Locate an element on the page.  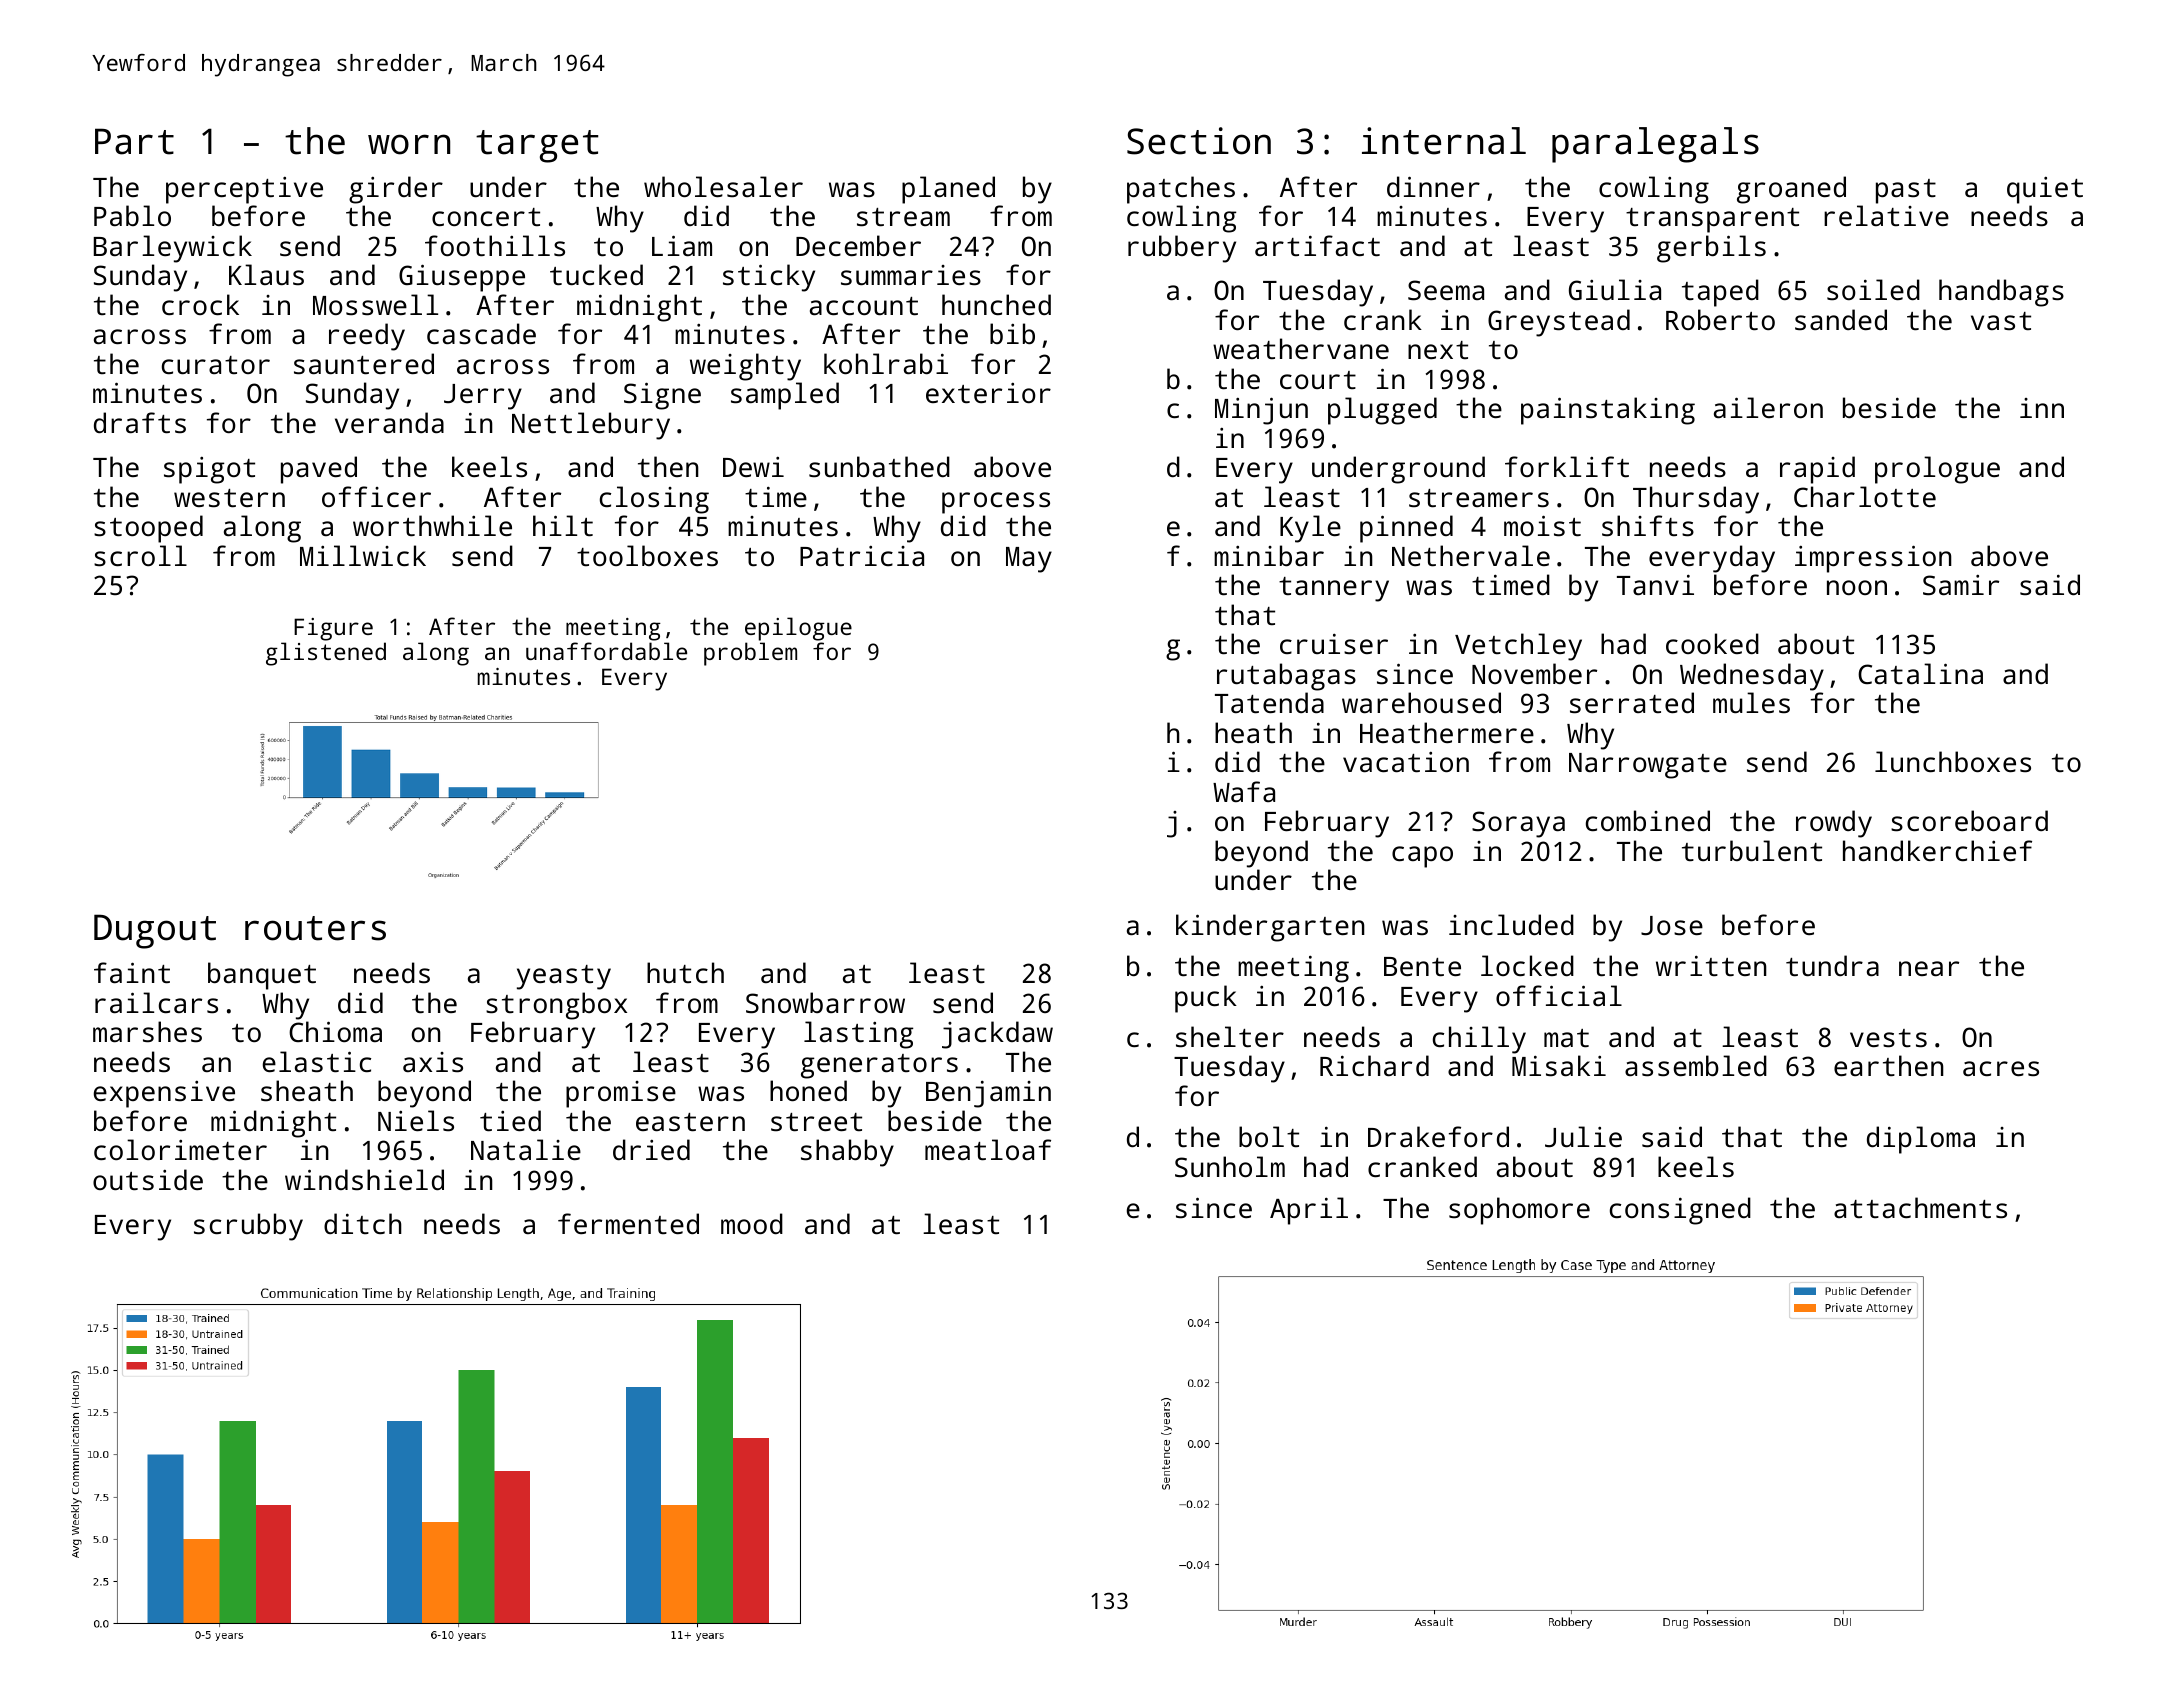
problem is located at coordinates (750, 654).
